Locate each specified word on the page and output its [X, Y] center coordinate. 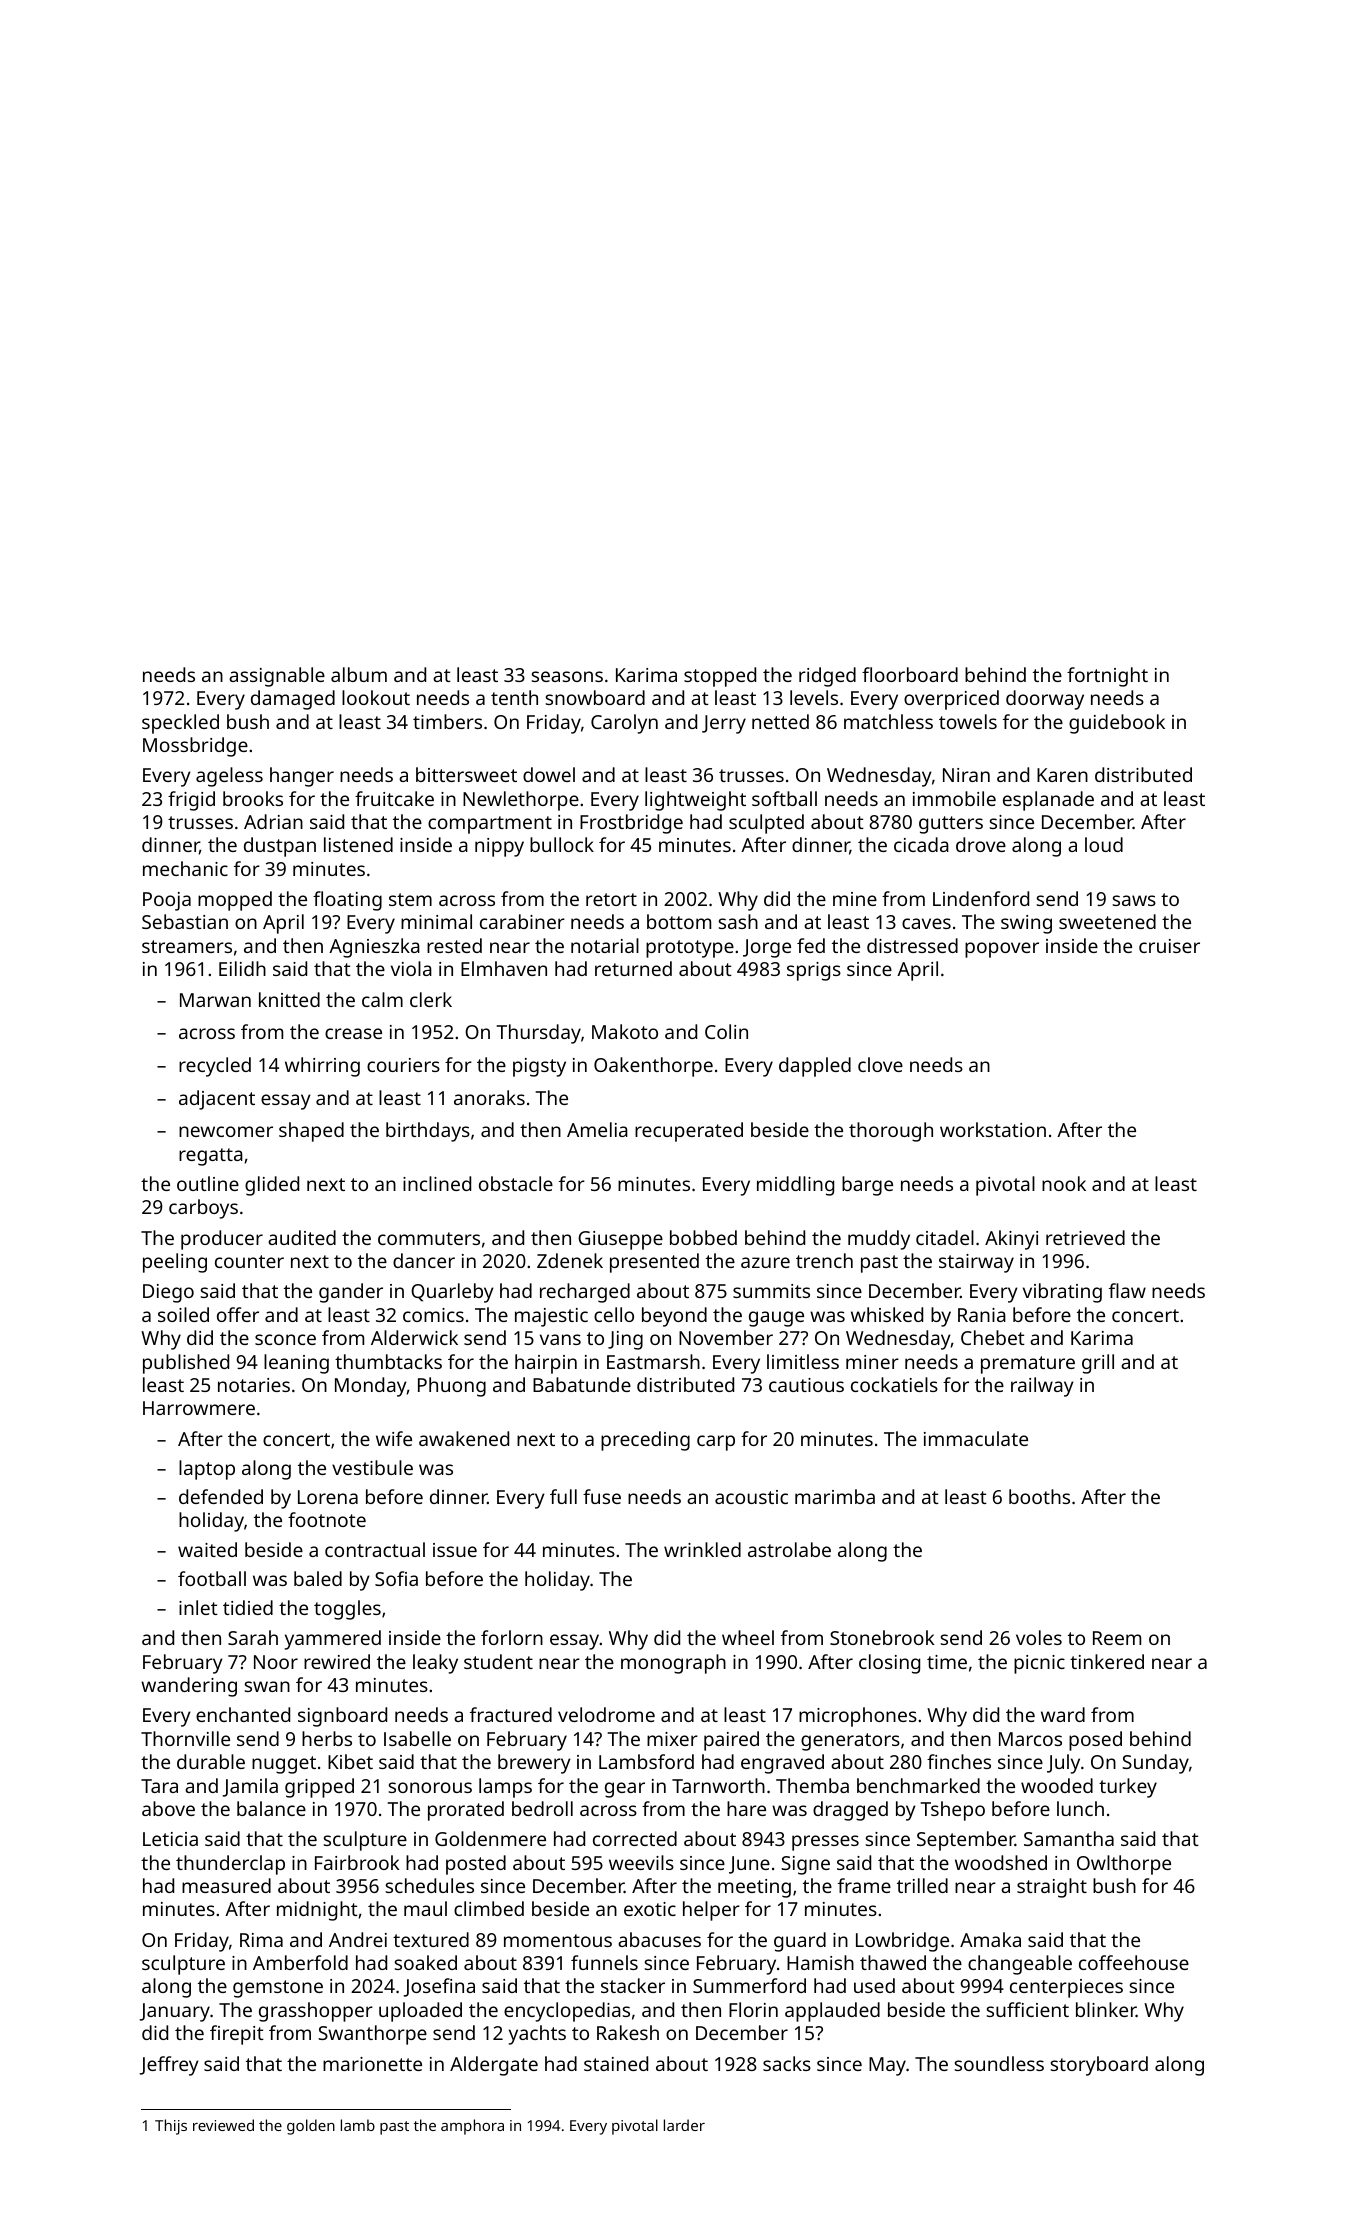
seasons [567, 676]
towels [968, 721]
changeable [1020, 1965]
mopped [235, 901]
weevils [641, 1862]
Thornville [185, 1738]
